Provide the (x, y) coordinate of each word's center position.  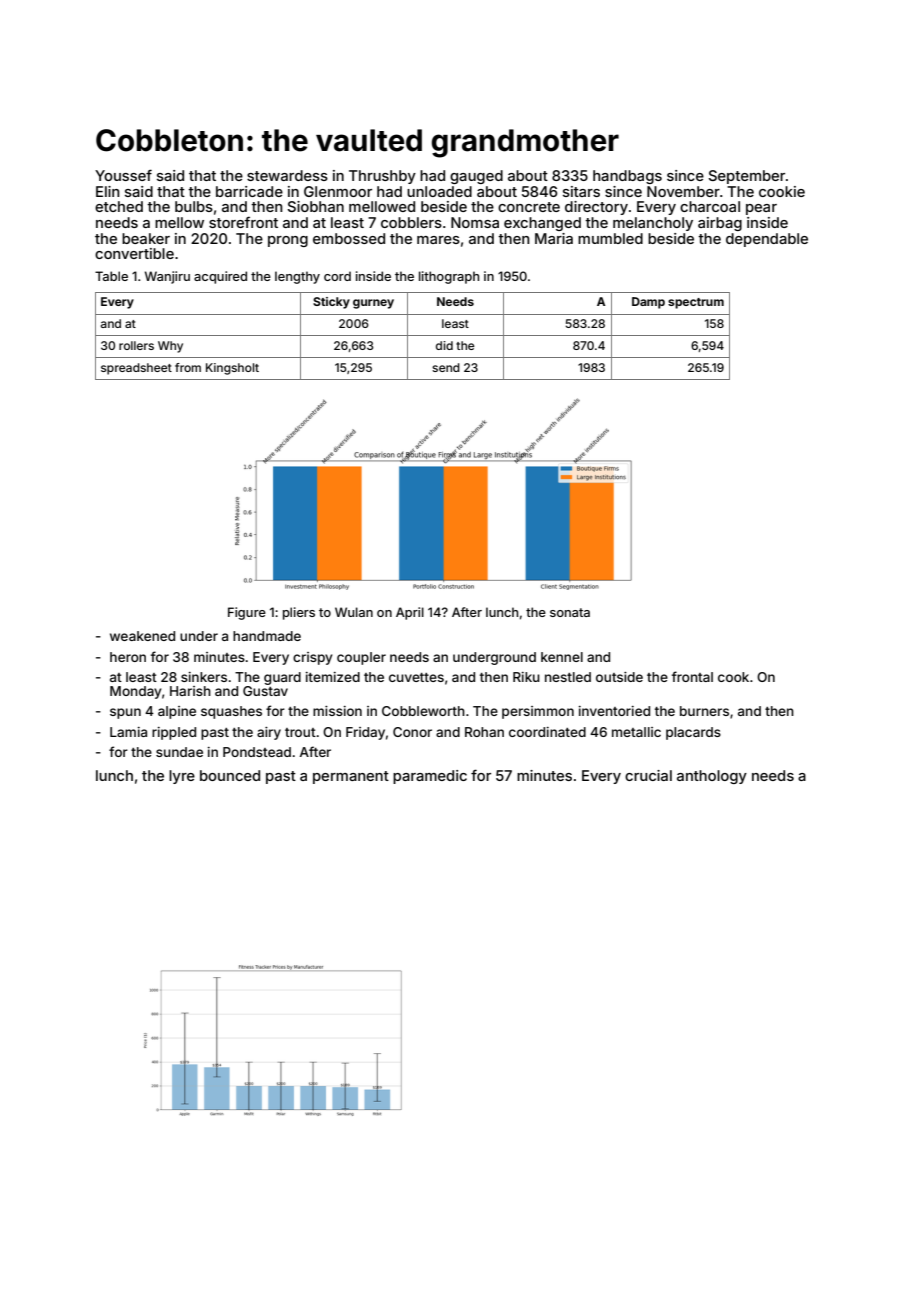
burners (704, 711)
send (446, 367)
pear (761, 209)
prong (288, 241)
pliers (299, 613)
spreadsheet (136, 369)
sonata (570, 612)
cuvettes (416, 677)
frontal (692, 676)
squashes (231, 712)
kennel (562, 657)
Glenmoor (338, 191)
